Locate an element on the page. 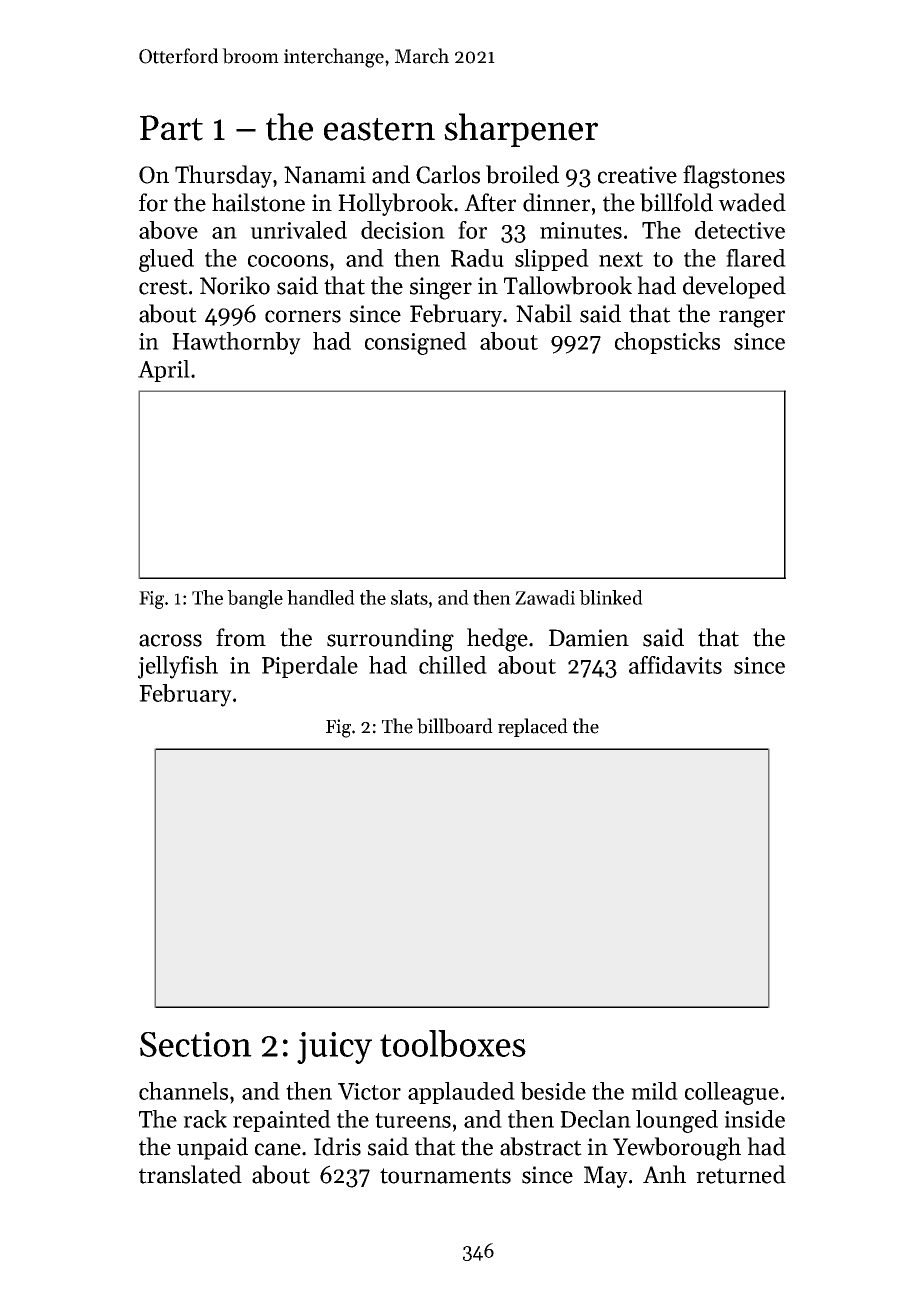  mild is located at coordinates (654, 1091).
